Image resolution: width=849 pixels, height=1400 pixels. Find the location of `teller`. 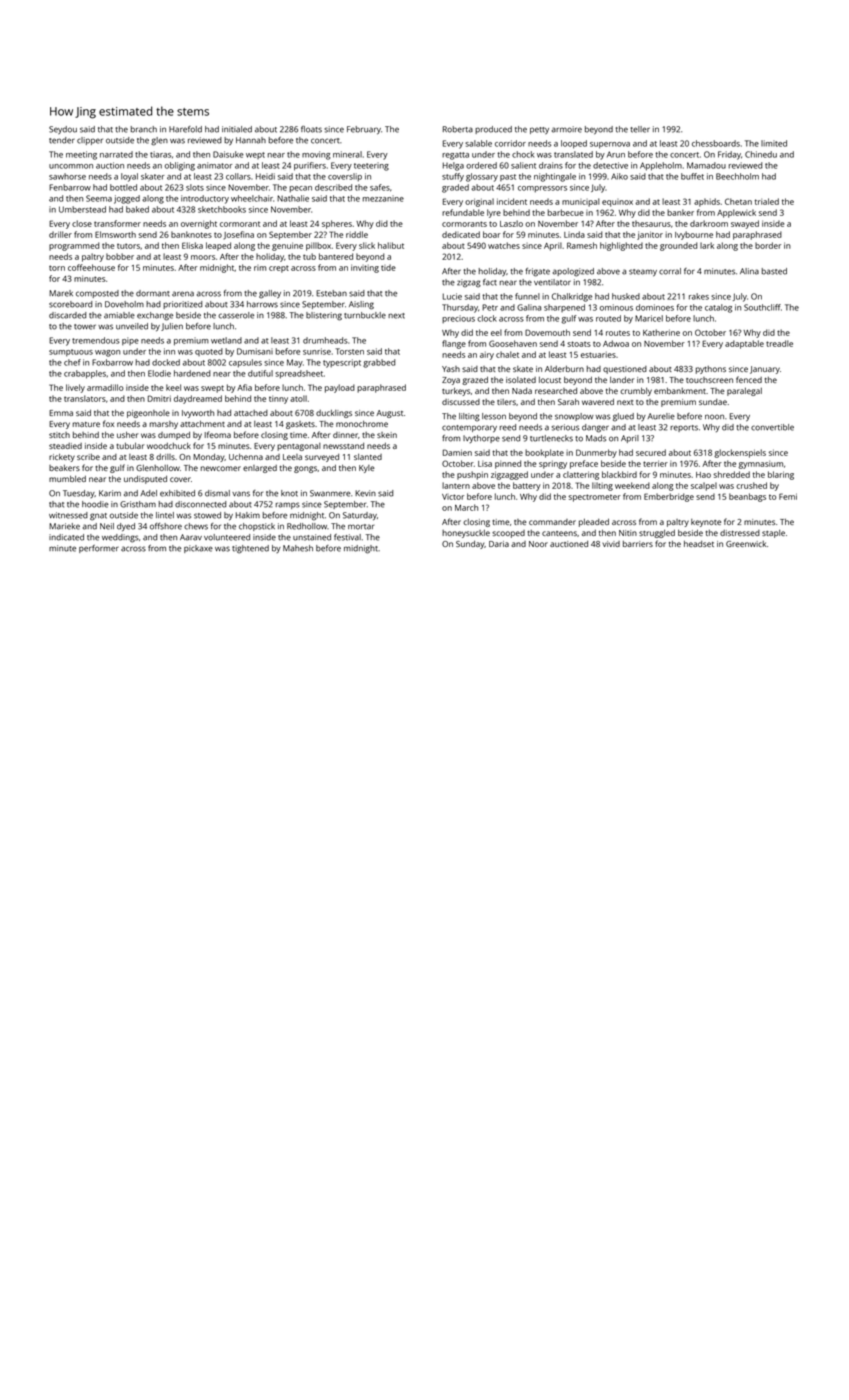

teller is located at coordinates (640, 129).
